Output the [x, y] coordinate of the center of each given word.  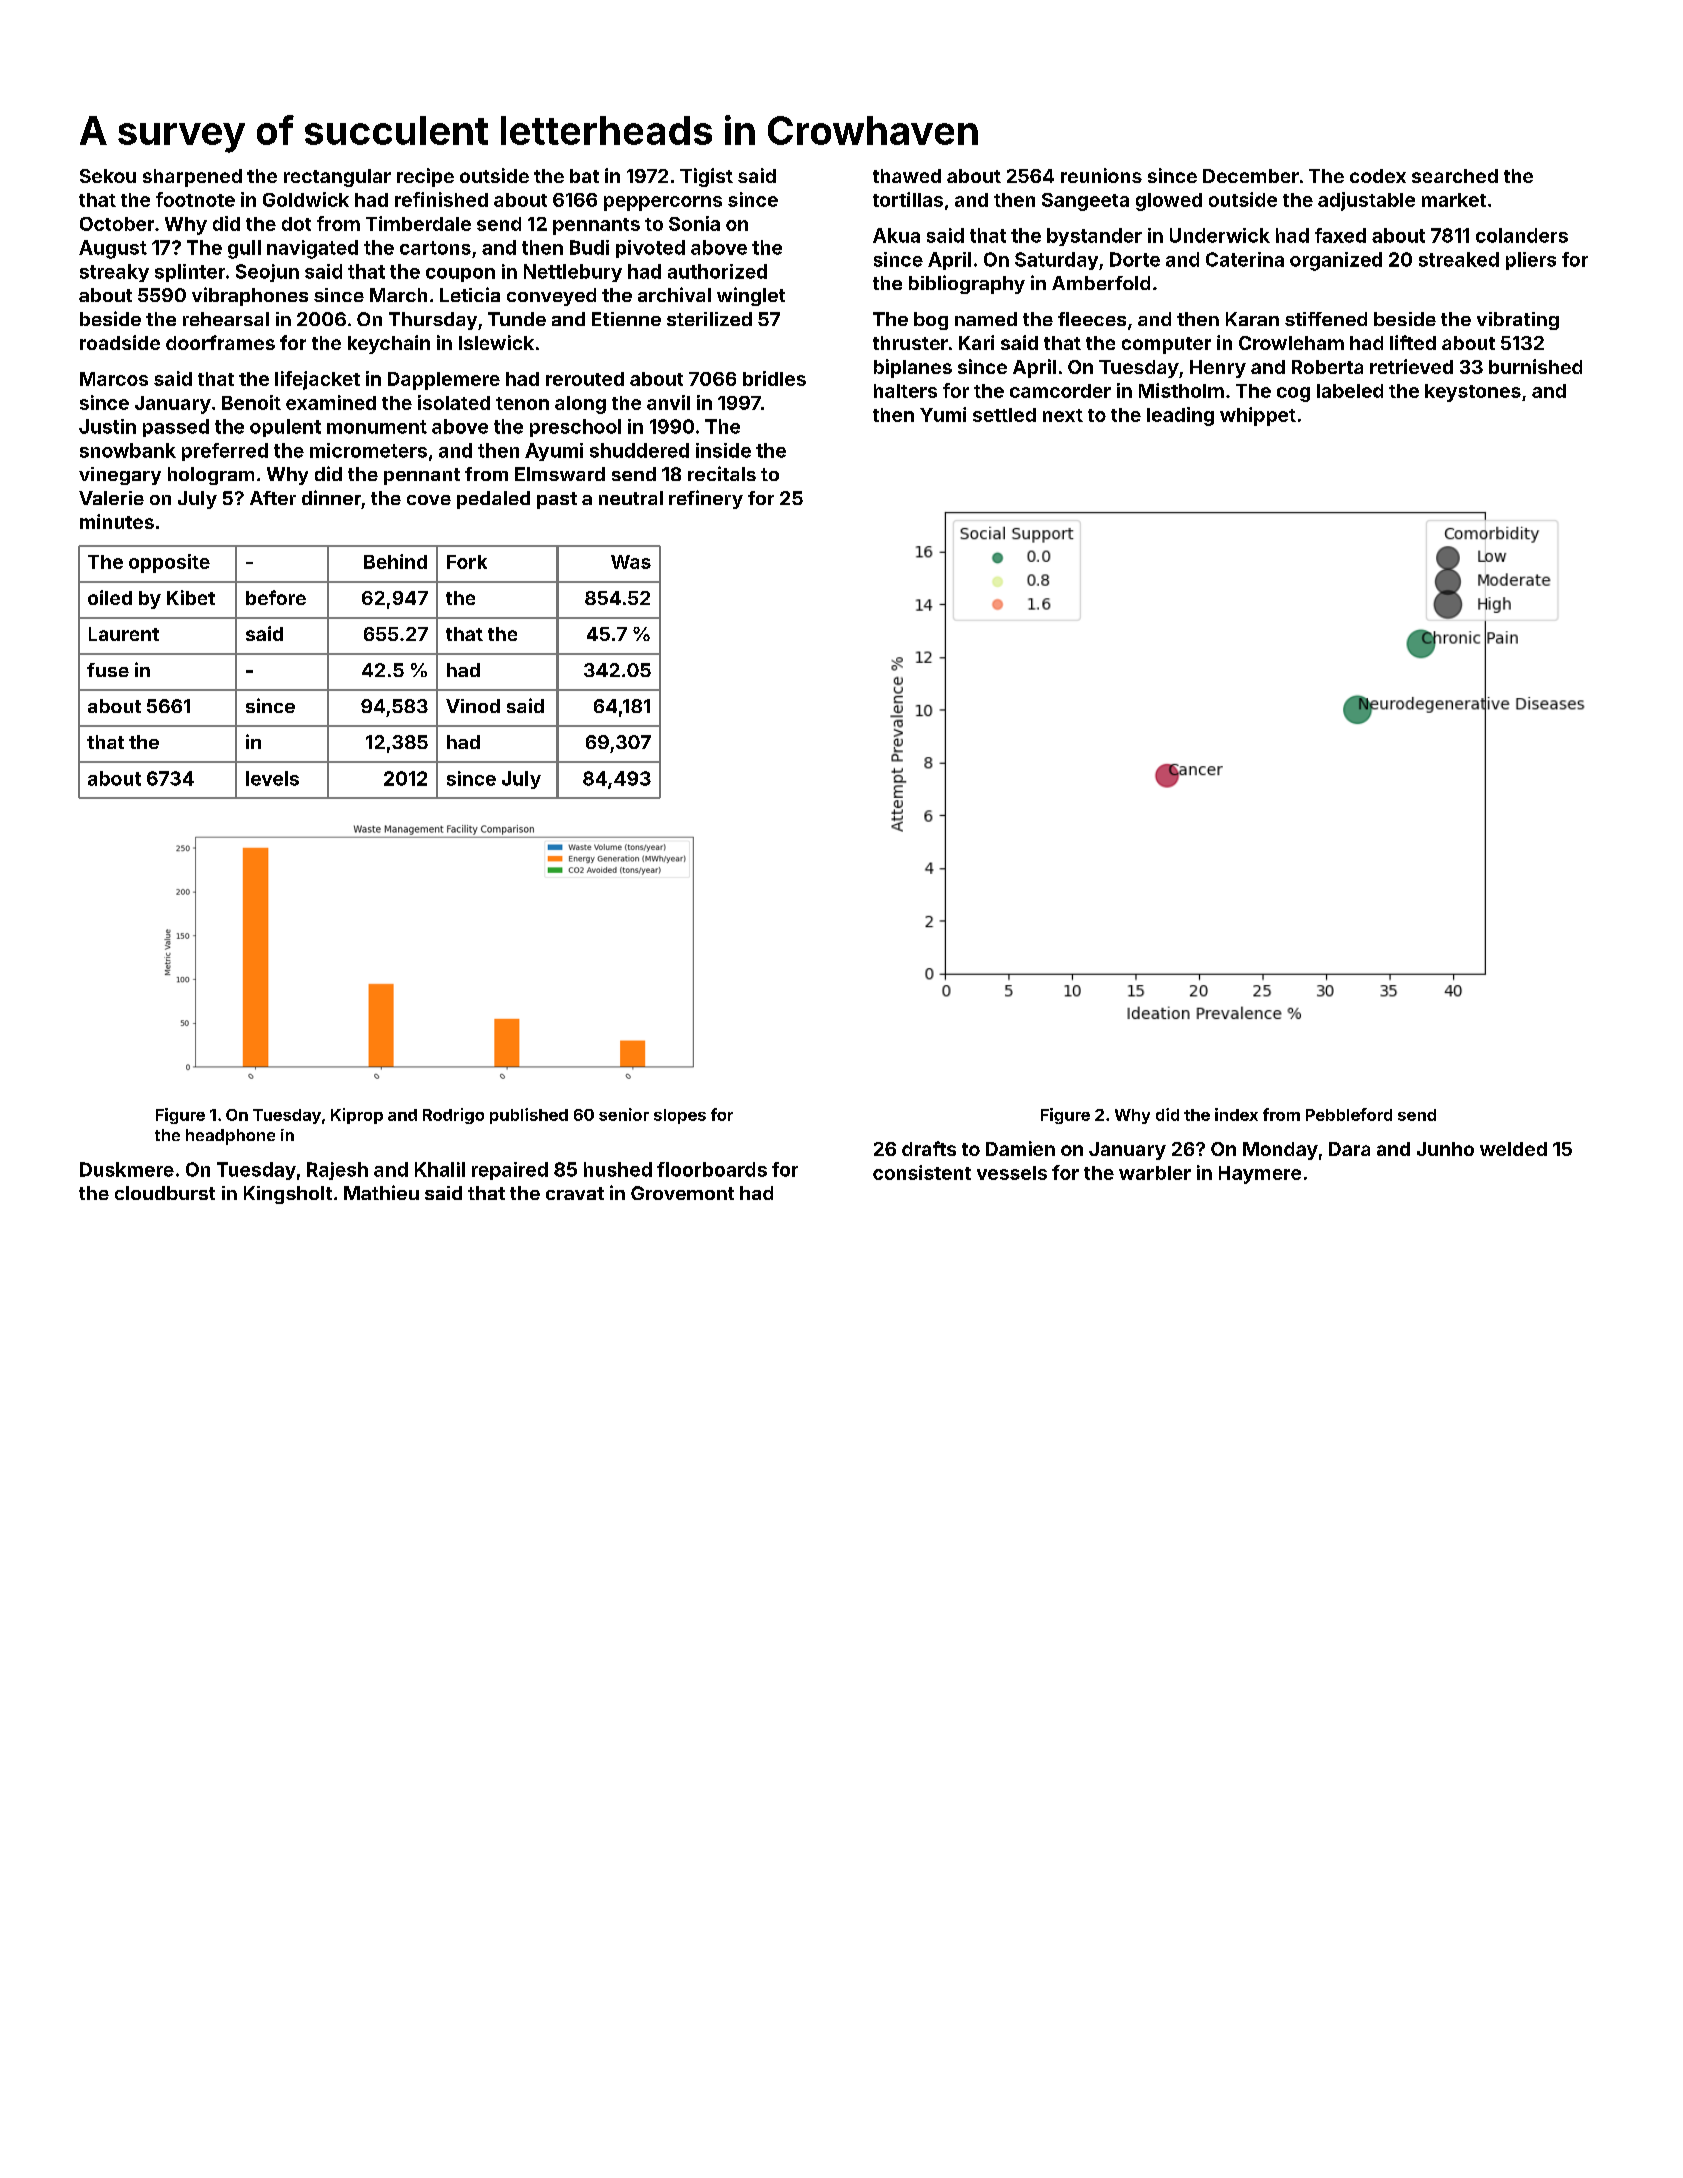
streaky [114, 273]
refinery [706, 499]
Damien [1020, 1148]
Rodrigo [453, 1116]
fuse [108, 670]
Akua [896, 235]
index [1236, 1114]
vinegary [120, 476]
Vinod [473, 706]
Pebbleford [1349, 1114]
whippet [1258, 416]
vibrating [1518, 321]
